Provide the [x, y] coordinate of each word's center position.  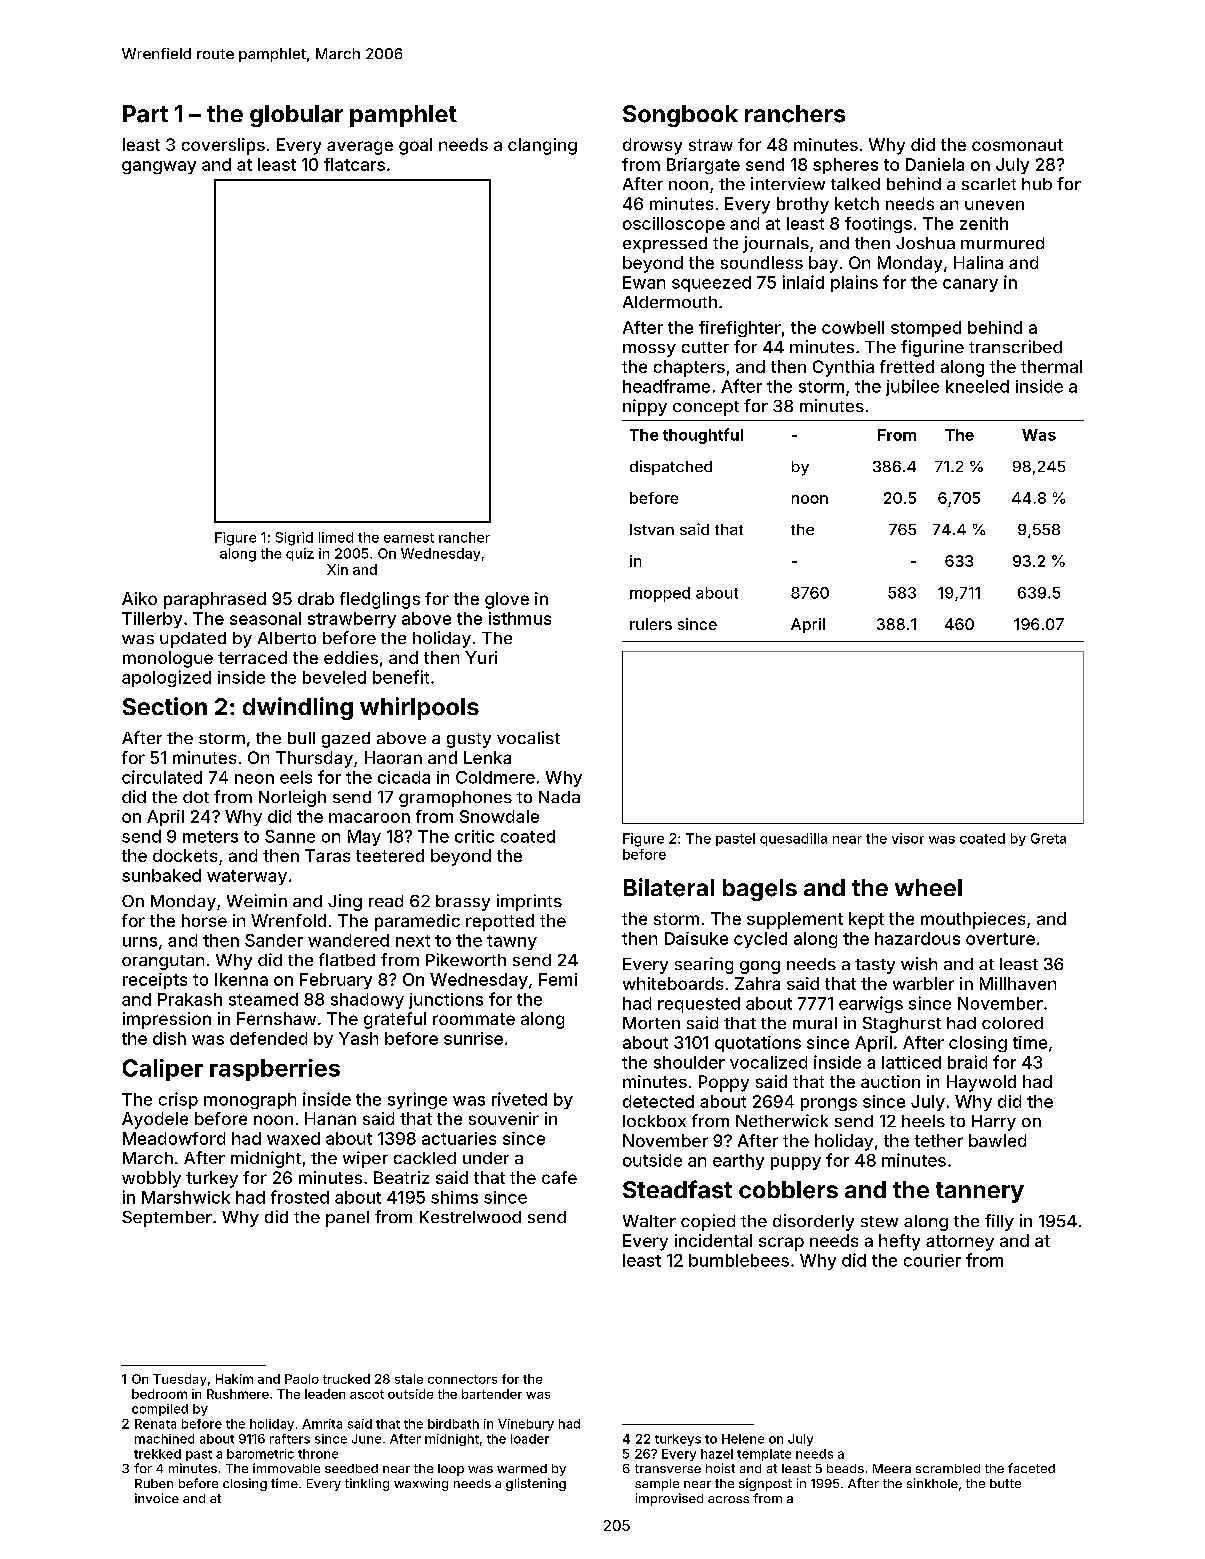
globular [296, 116]
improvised [669, 1499]
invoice [157, 1498]
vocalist [528, 737]
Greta [1048, 838]
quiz [300, 554]
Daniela [935, 164]
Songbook [680, 116]
